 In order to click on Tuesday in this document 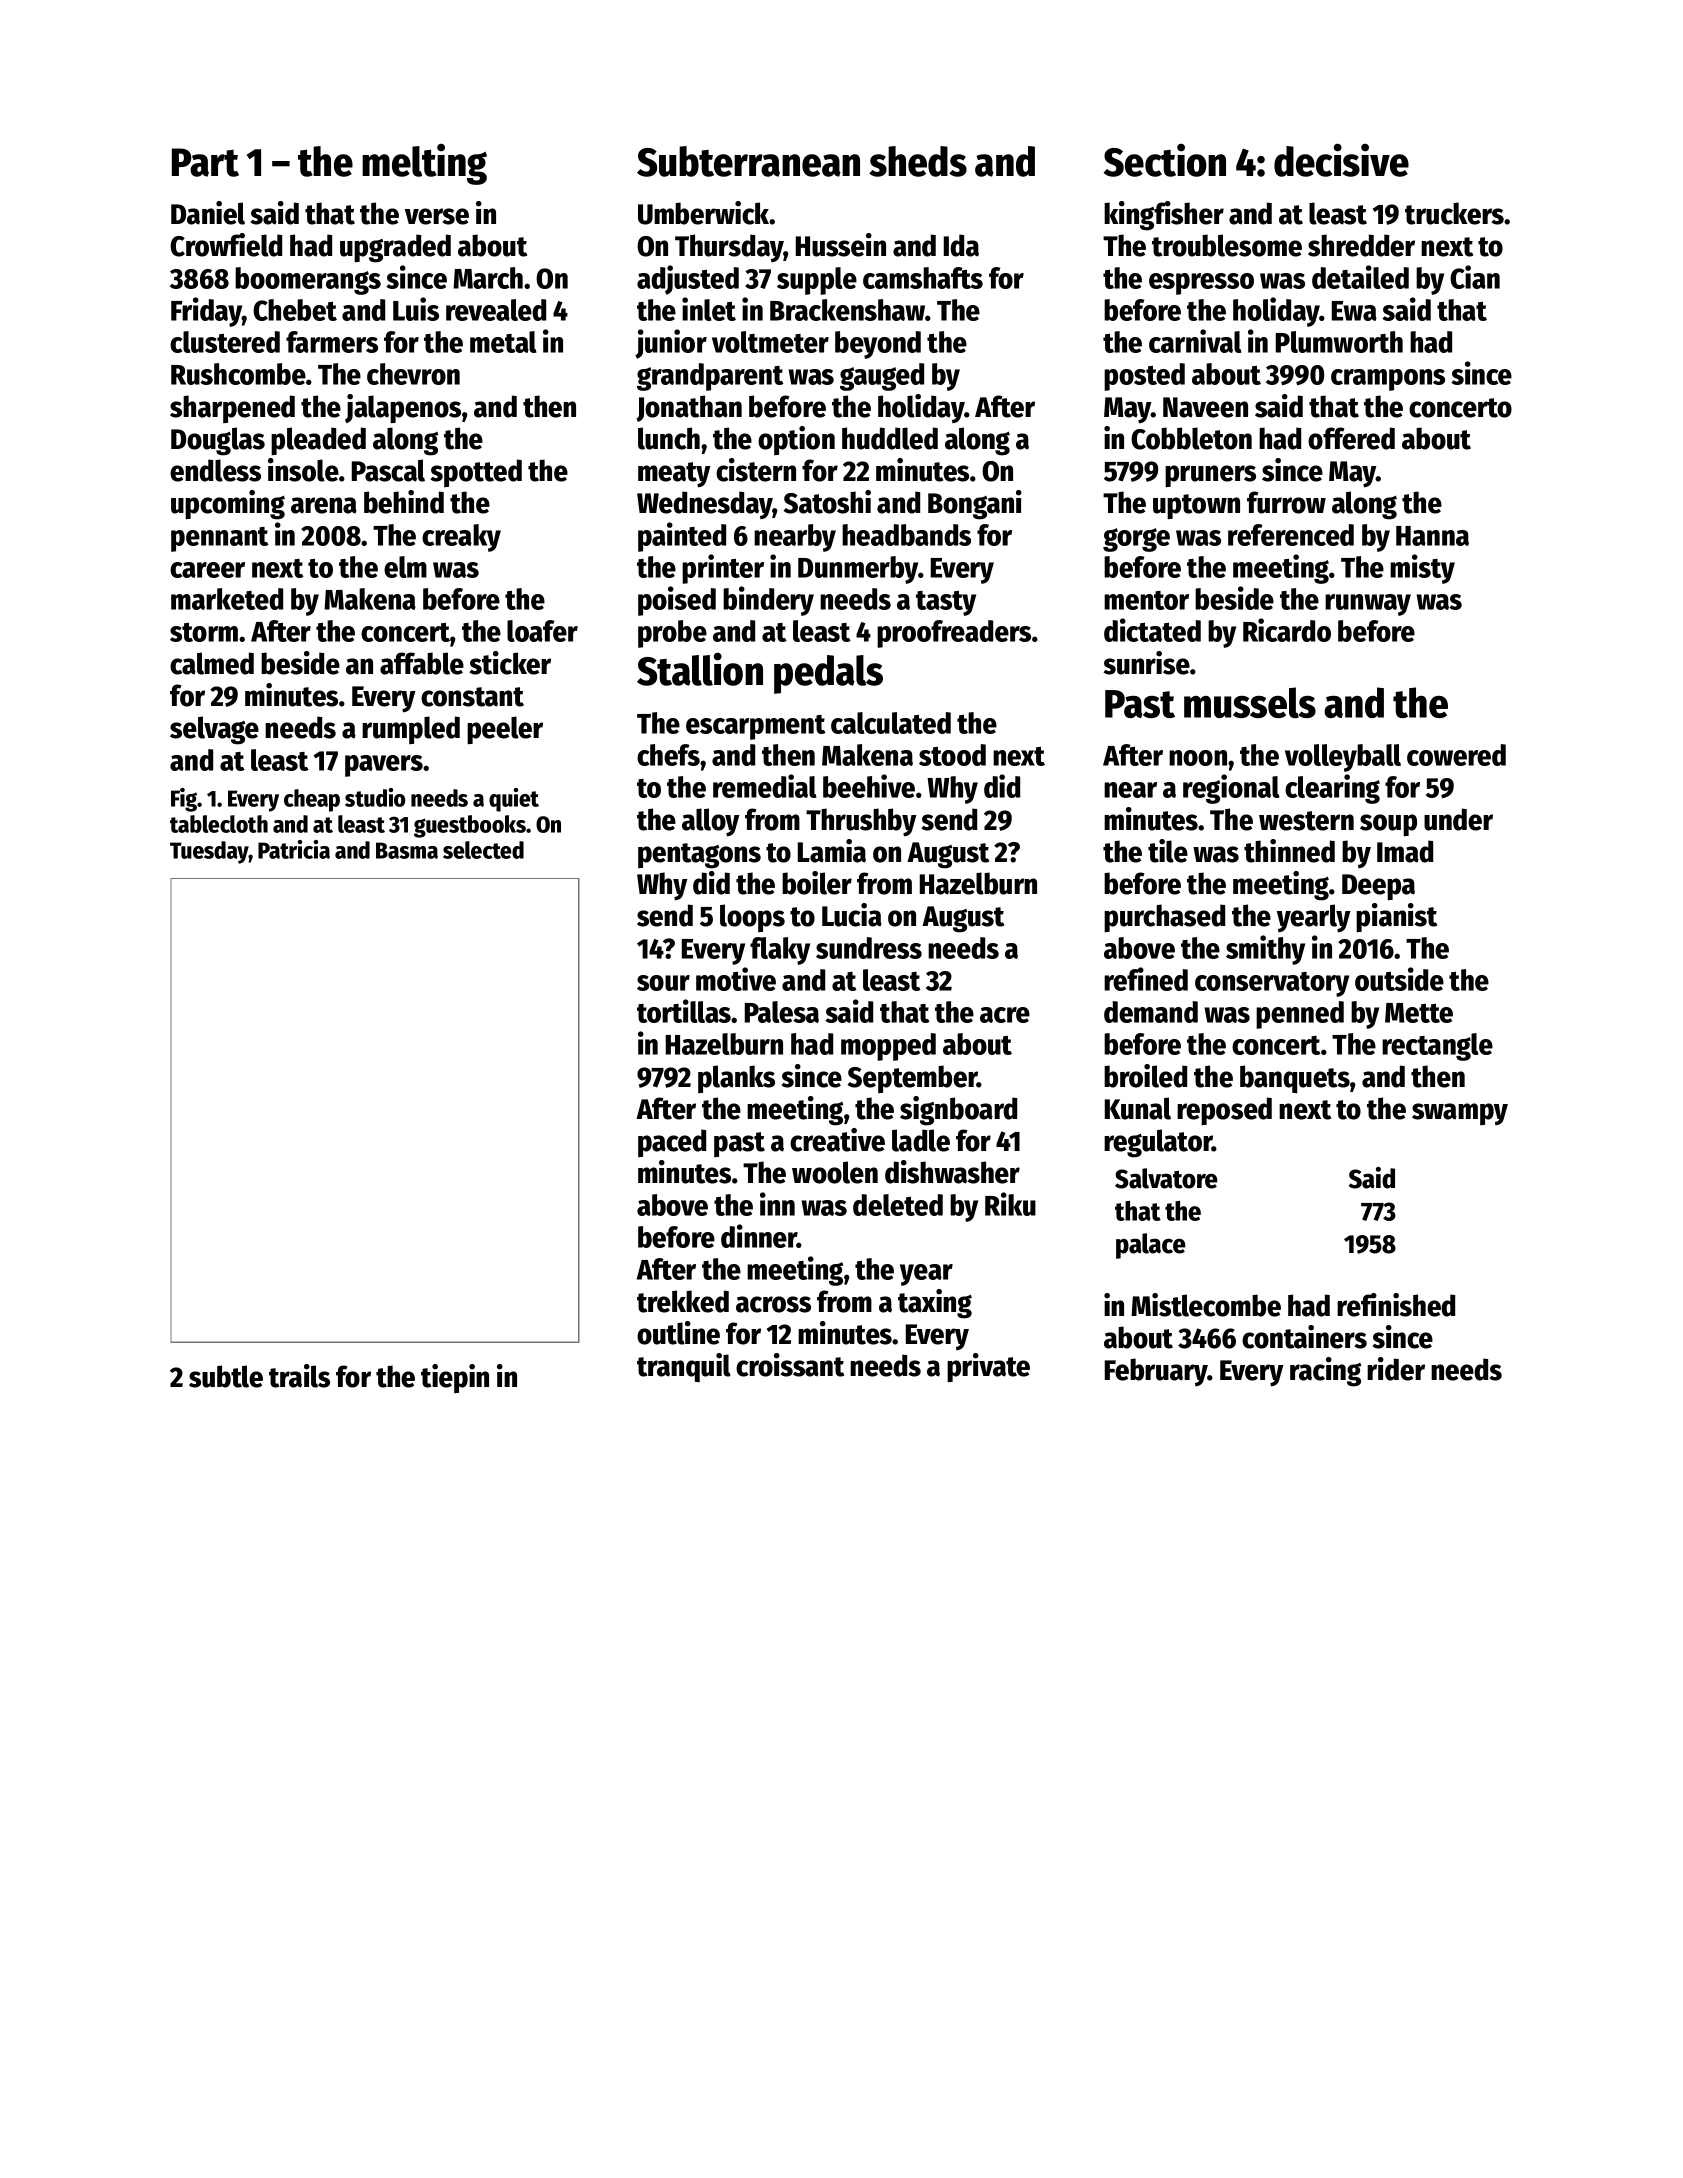, I will do `click(209, 852)`.
